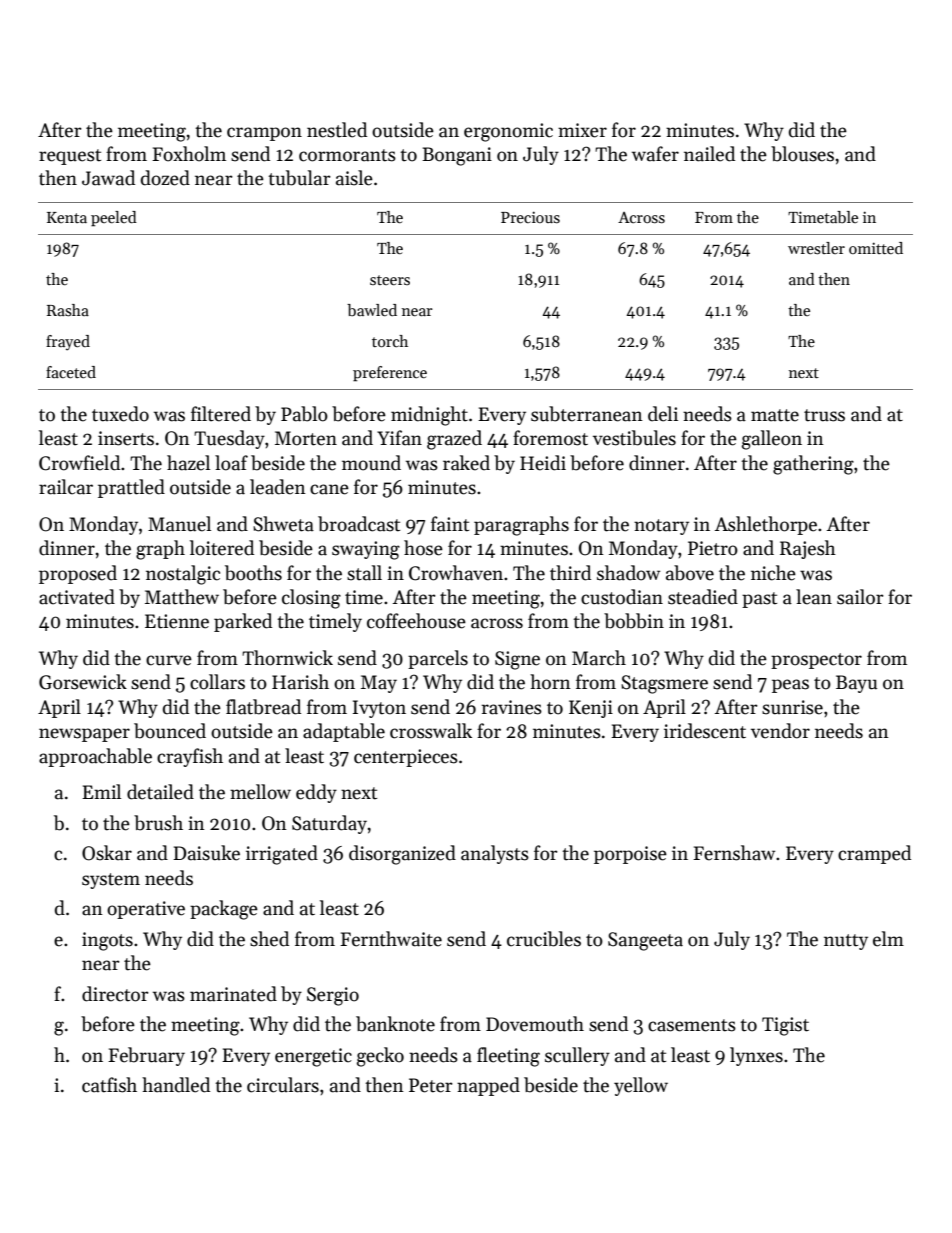 This screenshot has height=1233, width=952. What do you see at coordinates (264, 134) in the screenshot?
I see `crampon` at bounding box center [264, 134].
